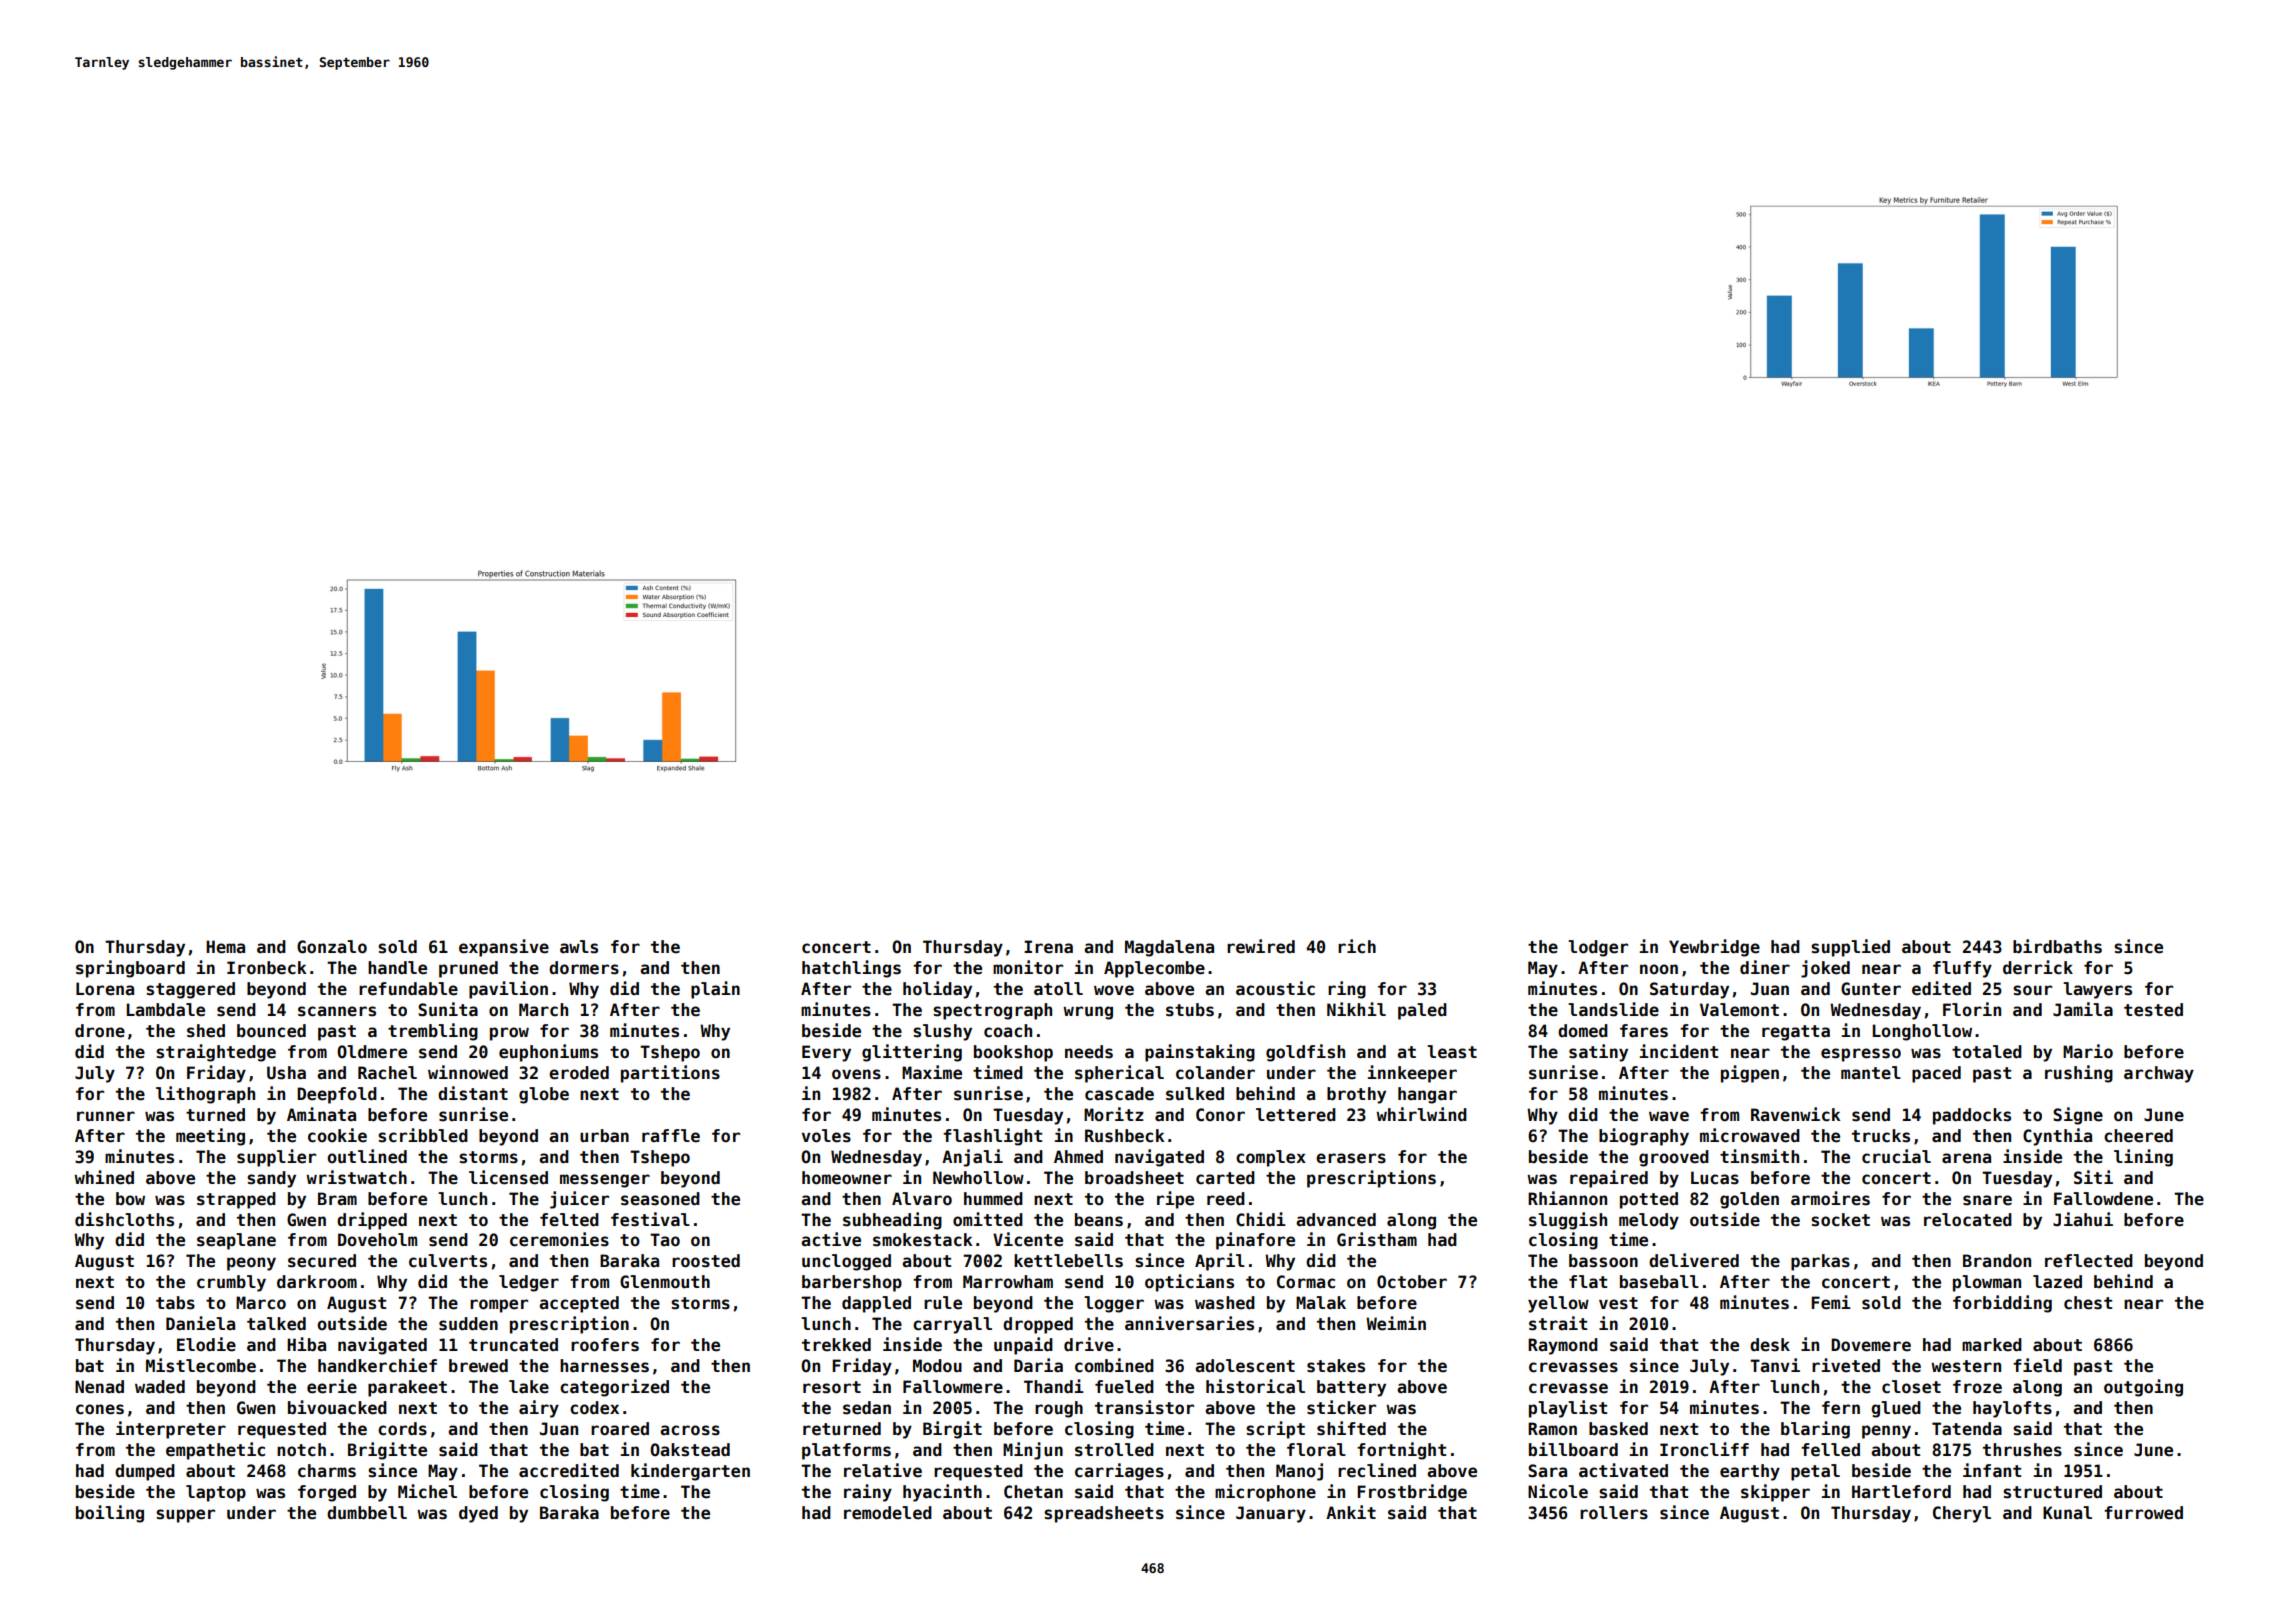 This image has height=1614, width=2282. What do you see at coordinates (1189, 1283) in the image?
I see `opticians` at bounding box center [1189, 1283].
